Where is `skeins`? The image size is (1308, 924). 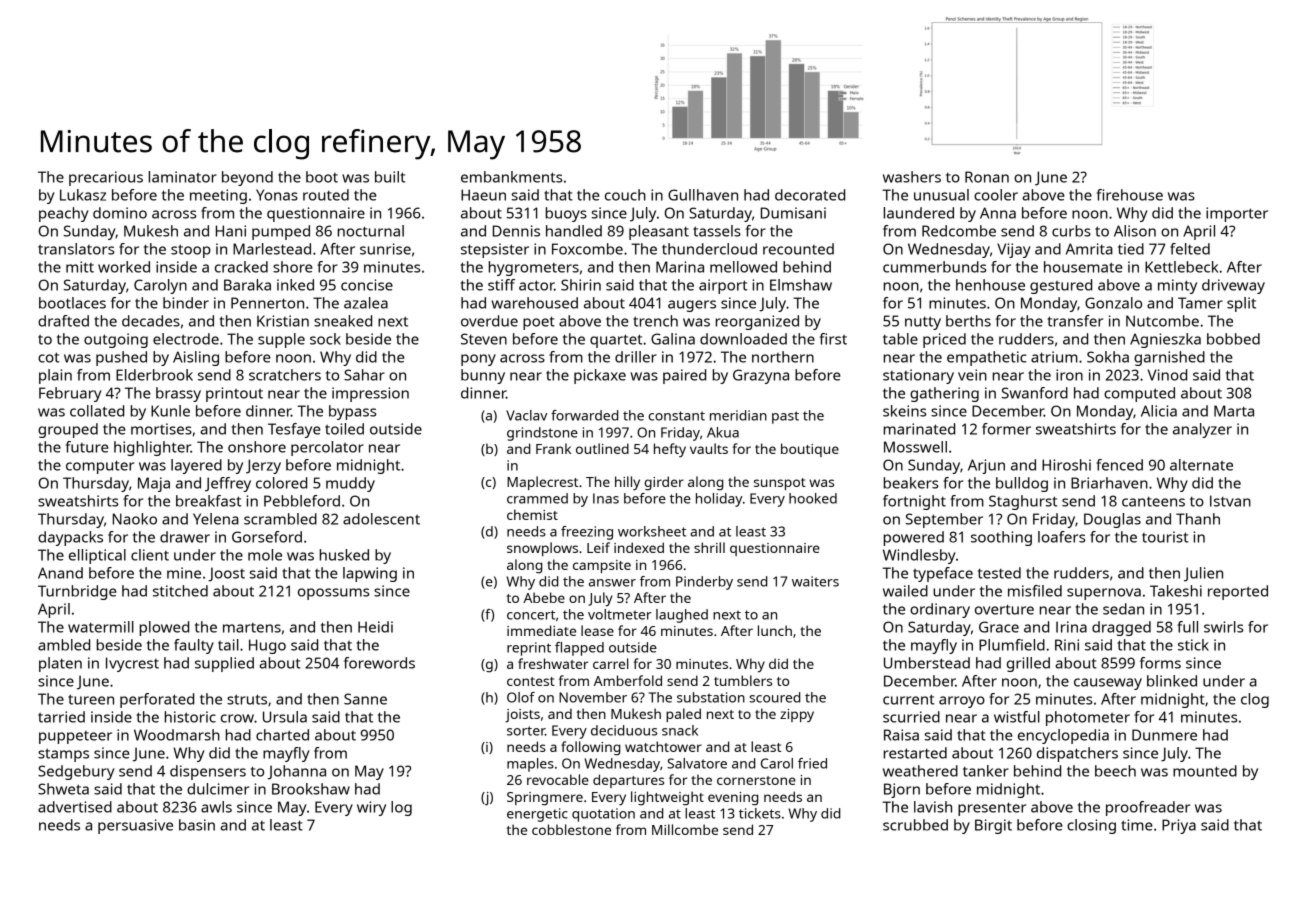 skeins is located at coordinates (904, 411).
